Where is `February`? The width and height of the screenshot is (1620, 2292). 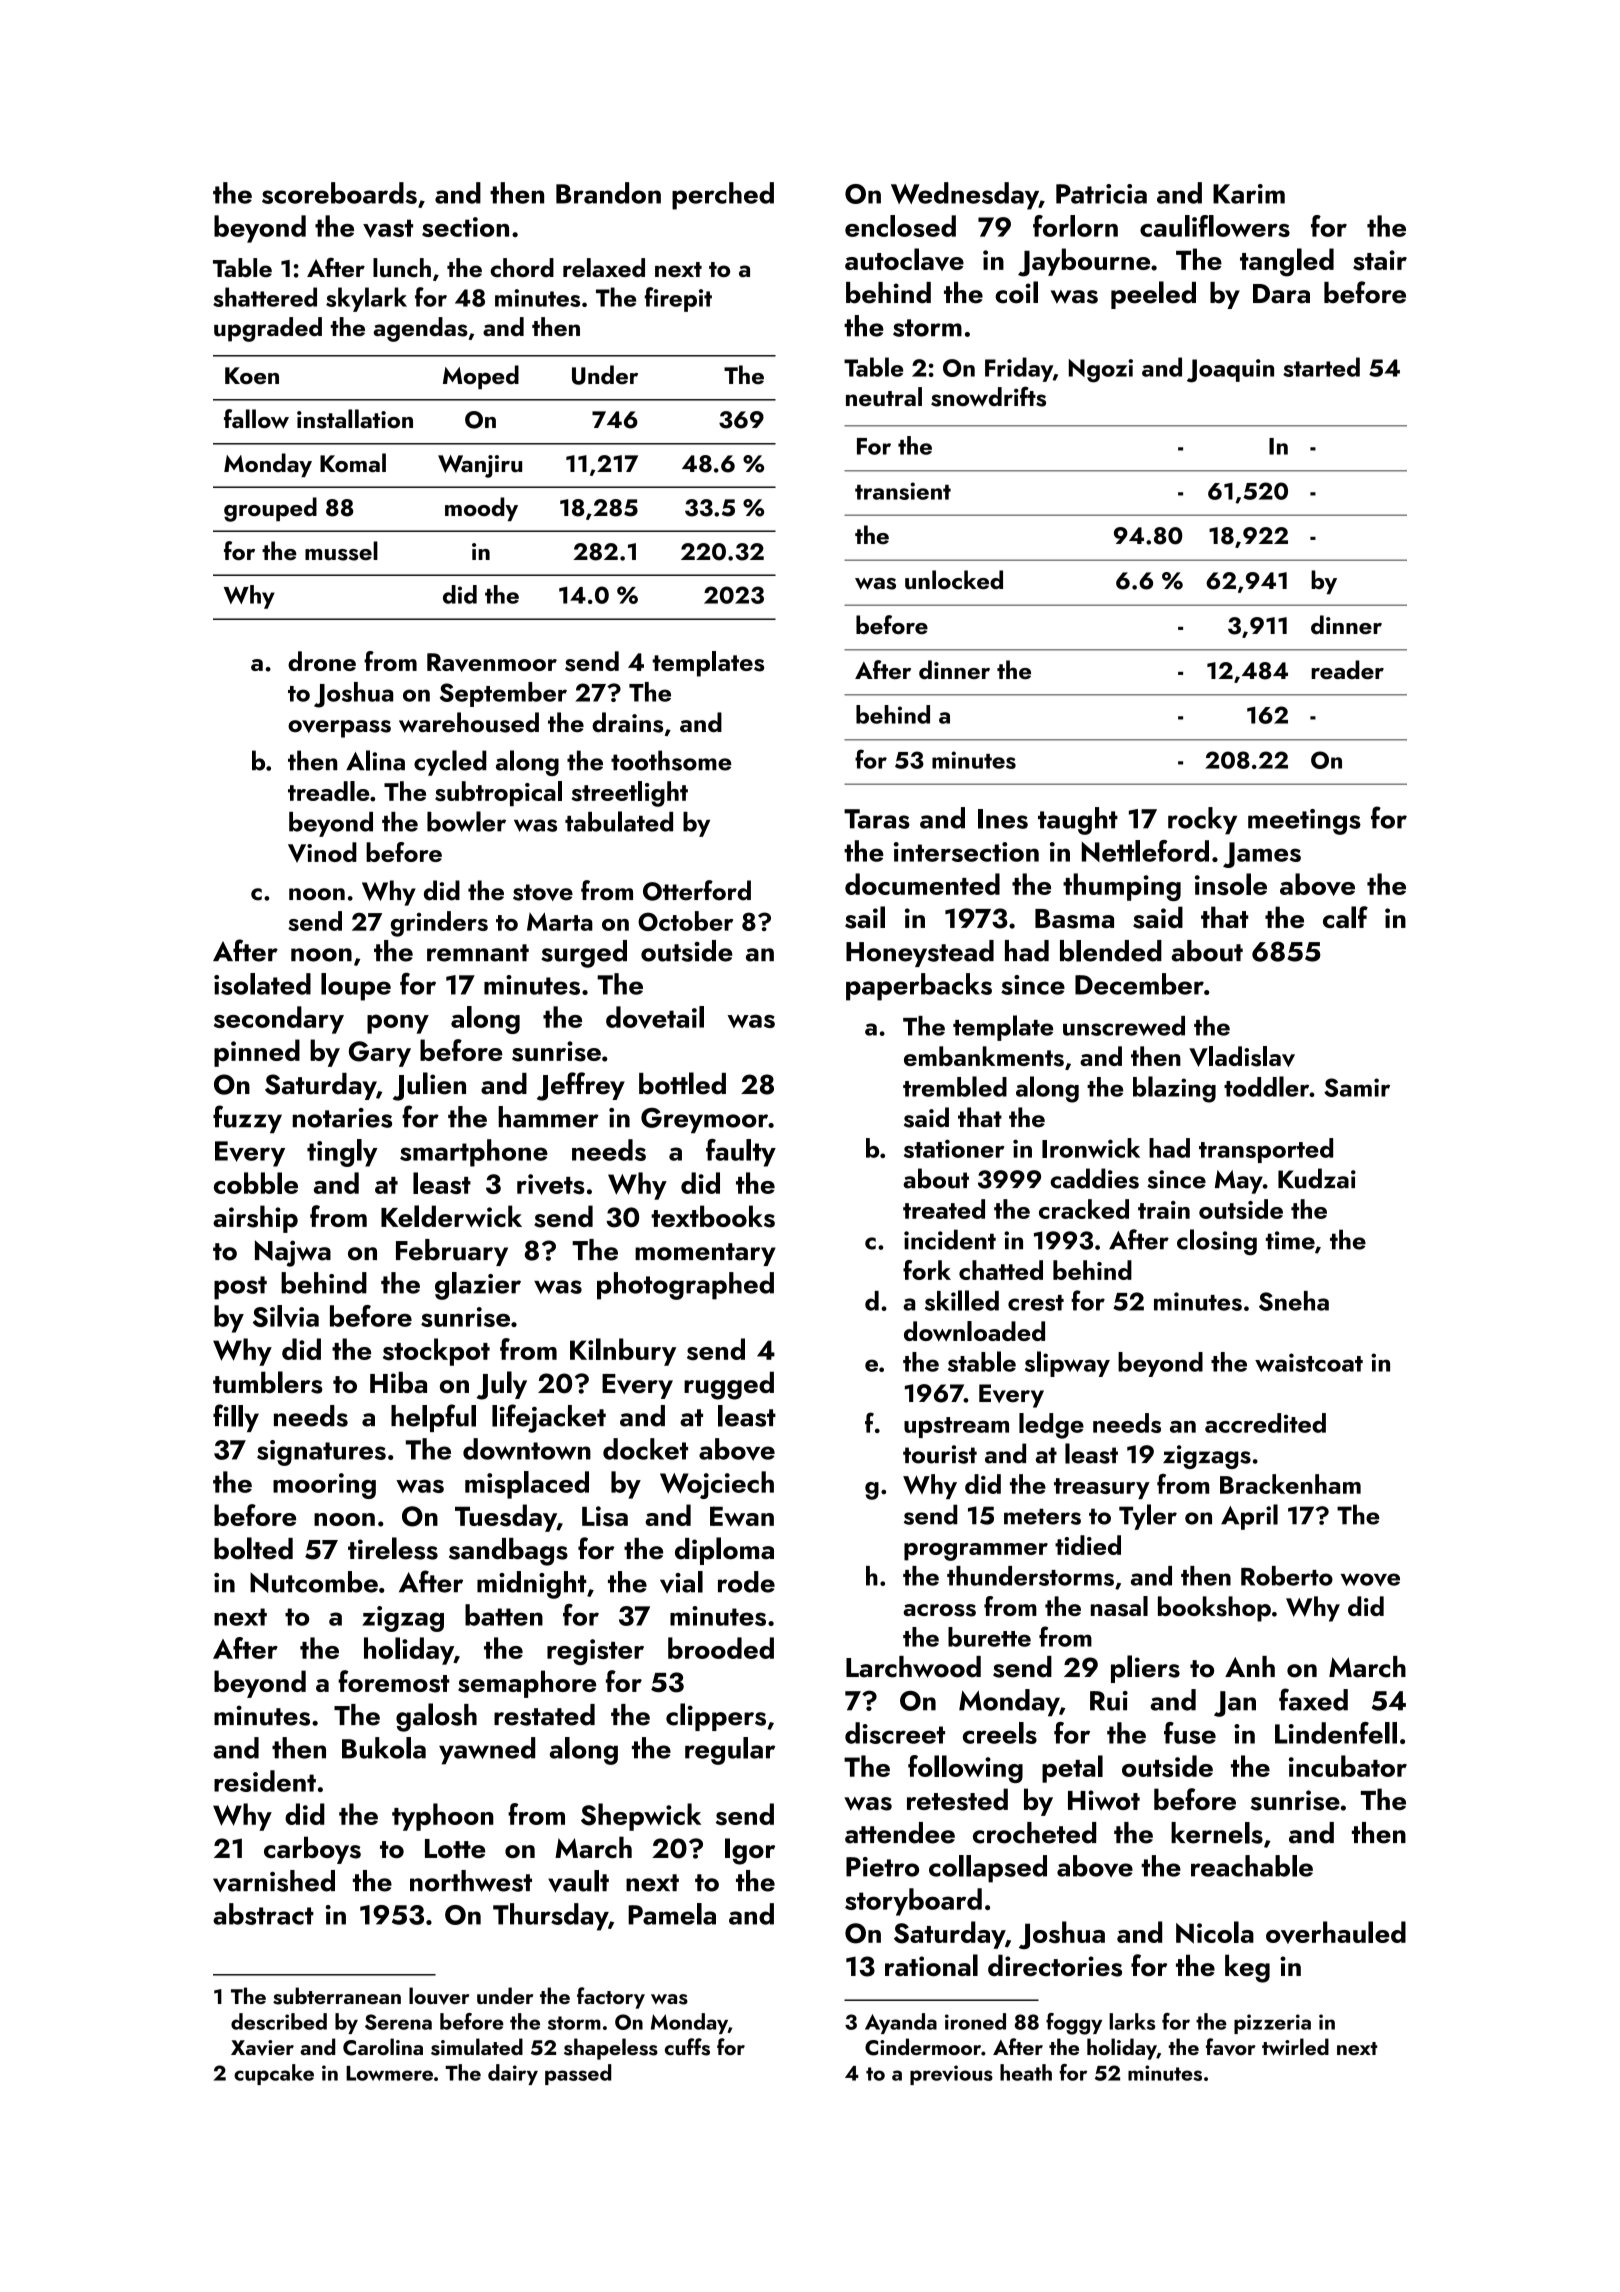 February is located at coordinates (452, 1252).
